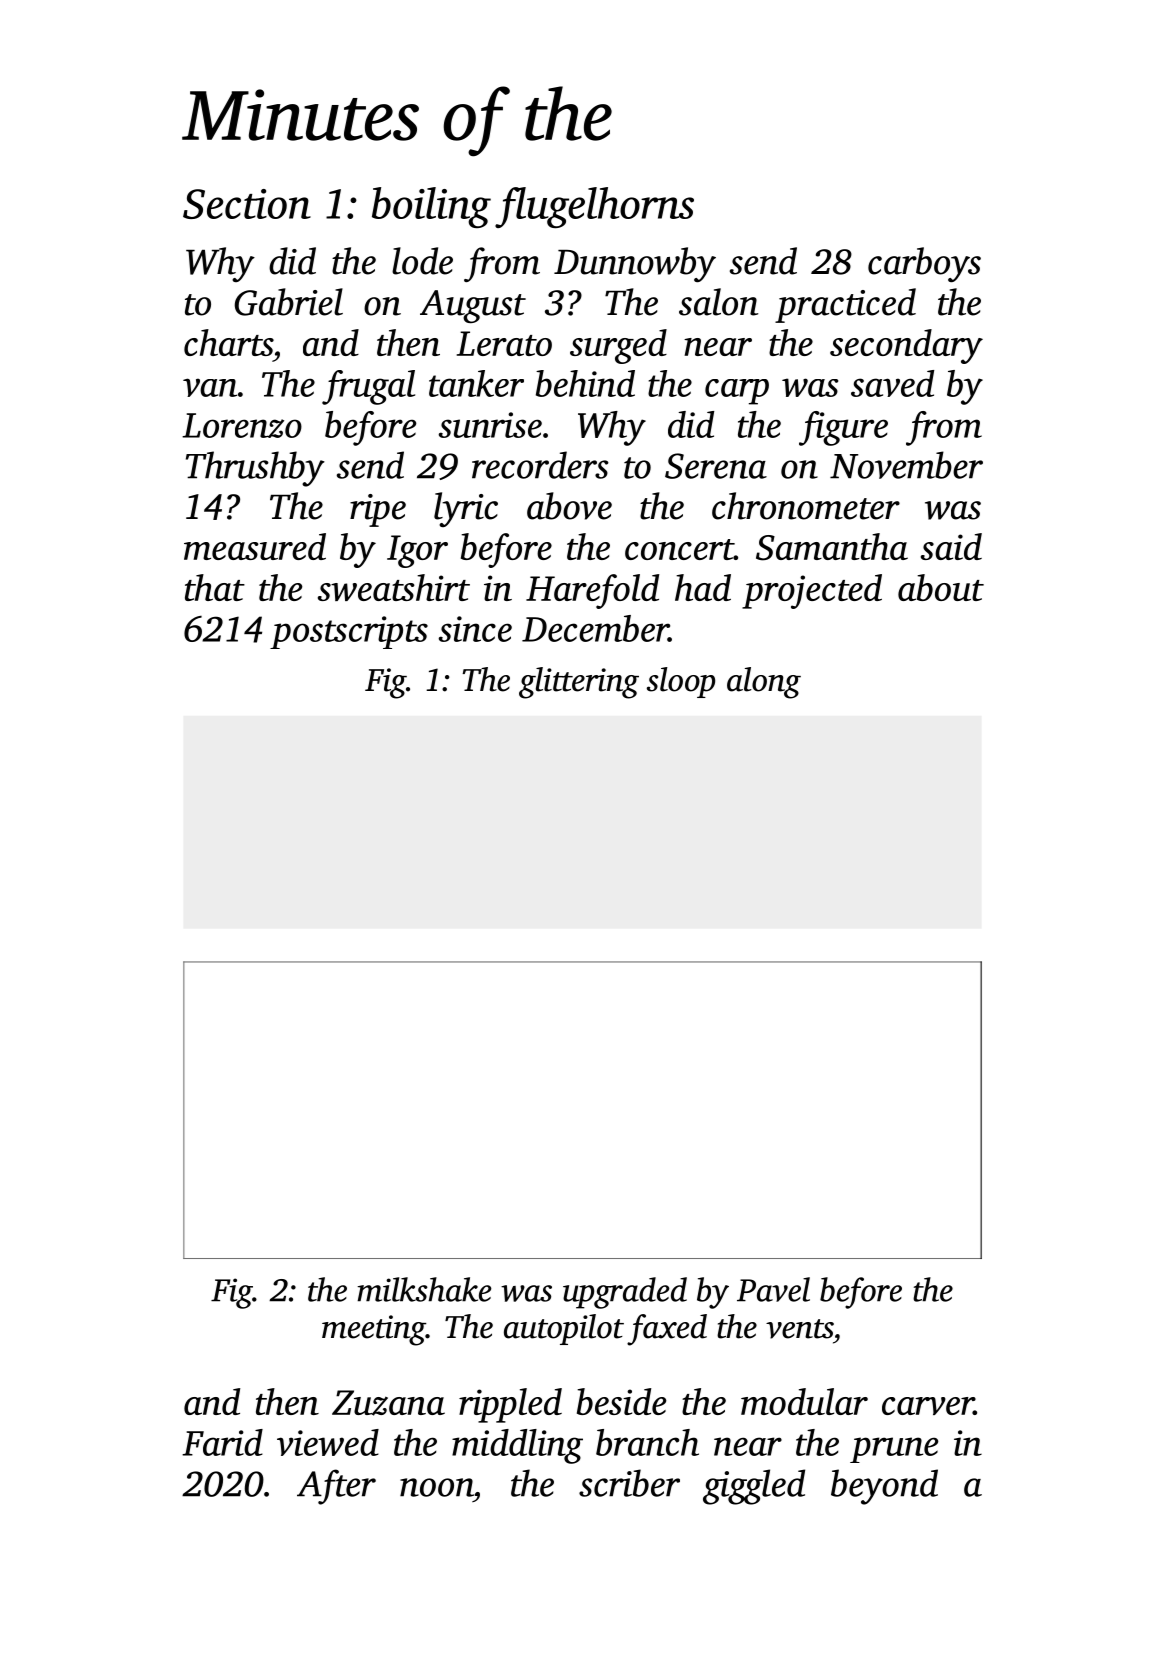 The height and width of the screenshot is (1654, 1165). What do you see at coordinates (222, 1442) in the screenshot?
I see `Farid` at bounding box center [222, 1442].
